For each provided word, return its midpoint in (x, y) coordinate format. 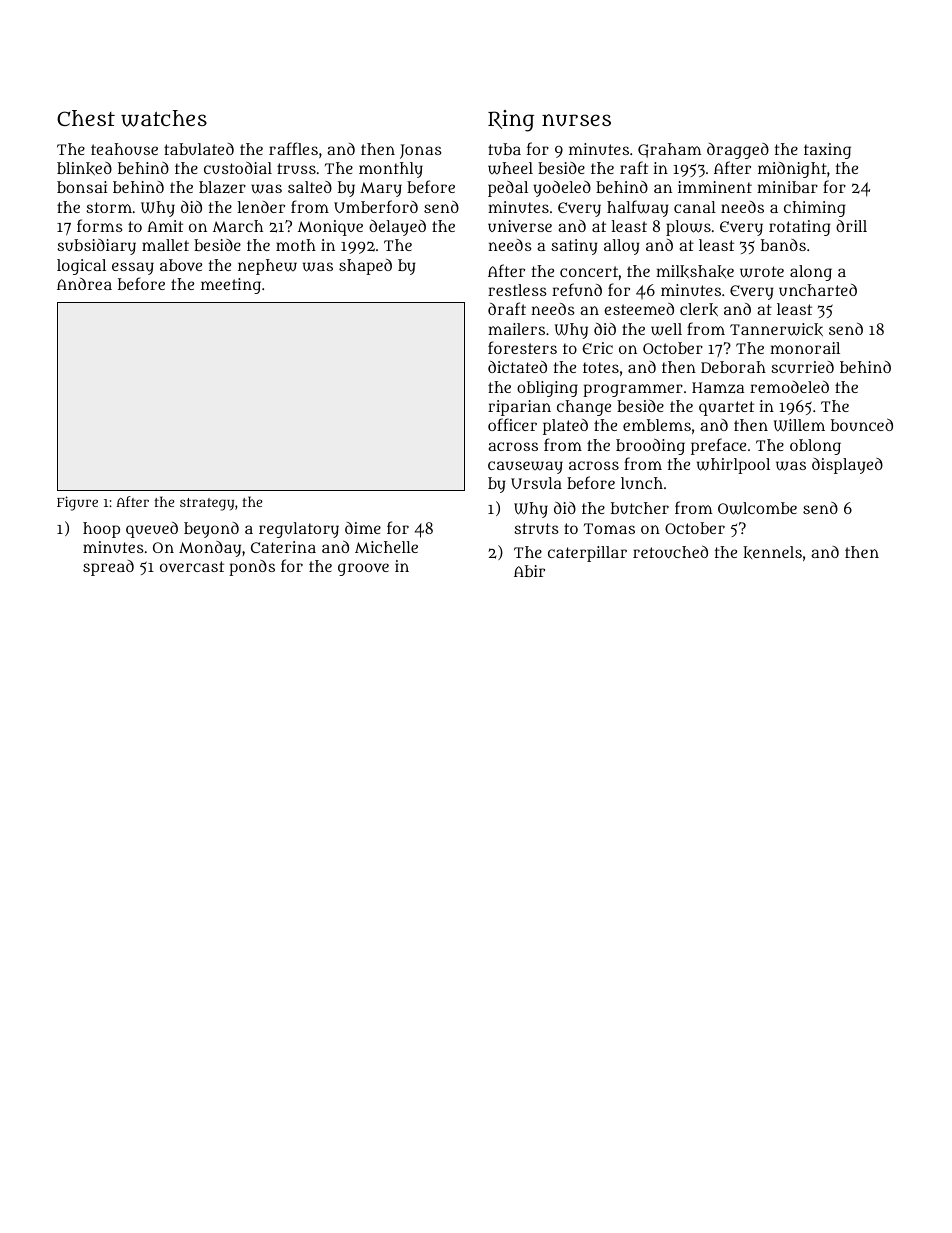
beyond (211, 530)
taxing (827, 151)
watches (164, 118)
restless (517, 290)
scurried (802, 367)
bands (783, 245)
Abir (529, 571)
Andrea (84, 284)
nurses (576, 120)
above (181, 265)
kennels (772, 552)
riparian (519, 408)
